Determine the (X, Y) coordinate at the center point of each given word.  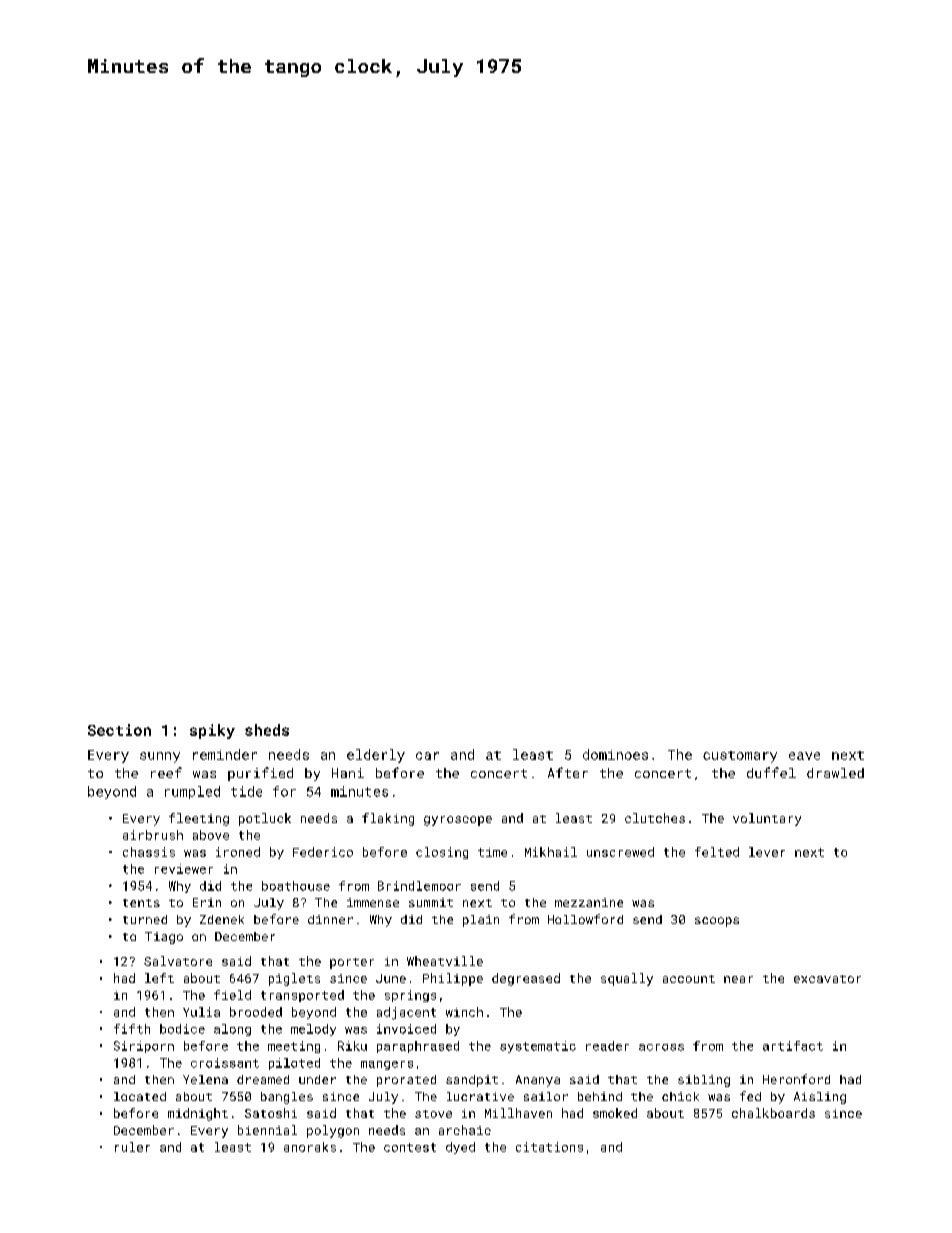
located (140, 1096)
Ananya (538, 1081)
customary (740, 757)
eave (804, 756)
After (568, 772)
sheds (267, 730)
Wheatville (445, 961)
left (159, 978)
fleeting (199, 819)
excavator (827, 979)
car (427, 756)
